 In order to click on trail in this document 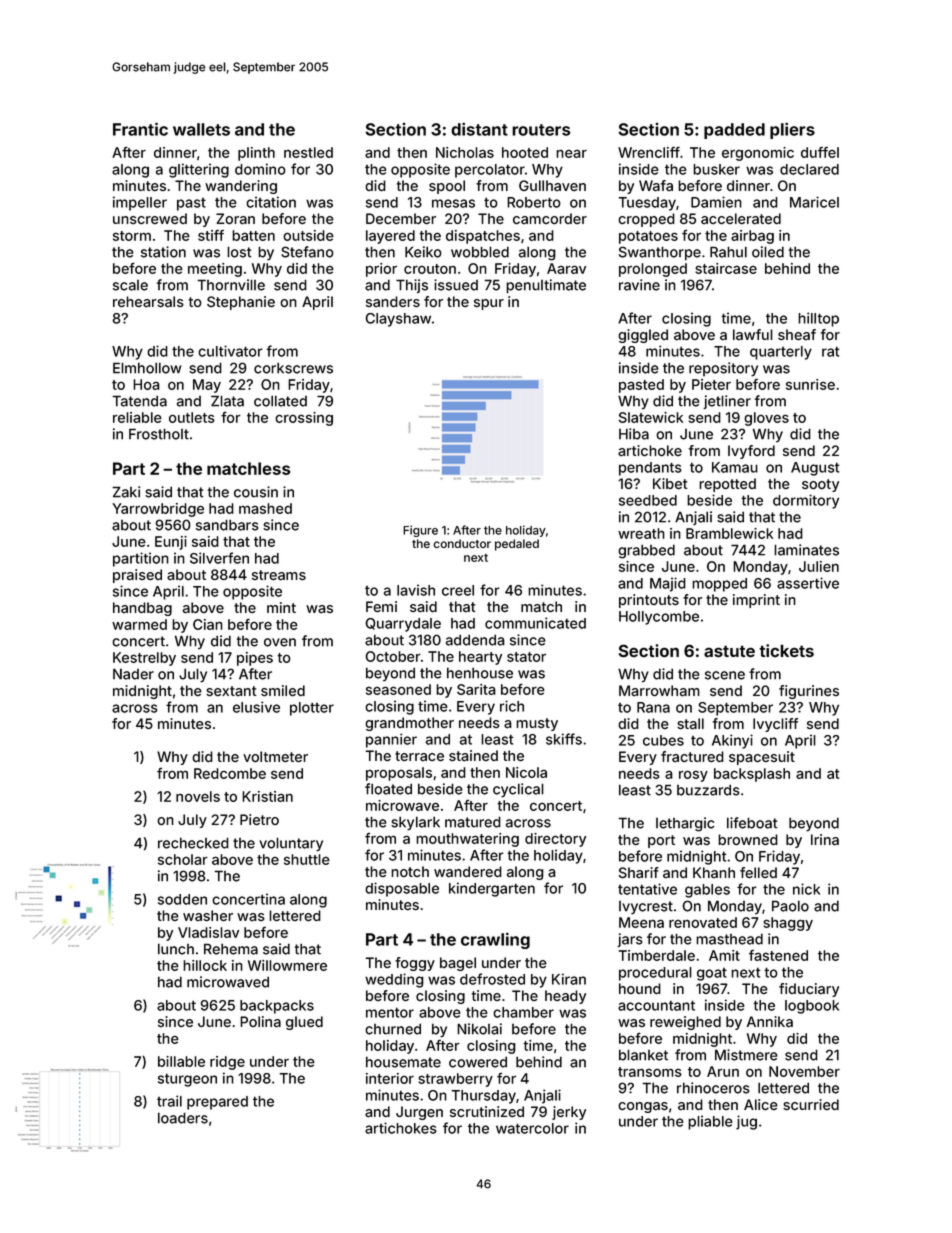, I will do `click(169, 1101)`.
